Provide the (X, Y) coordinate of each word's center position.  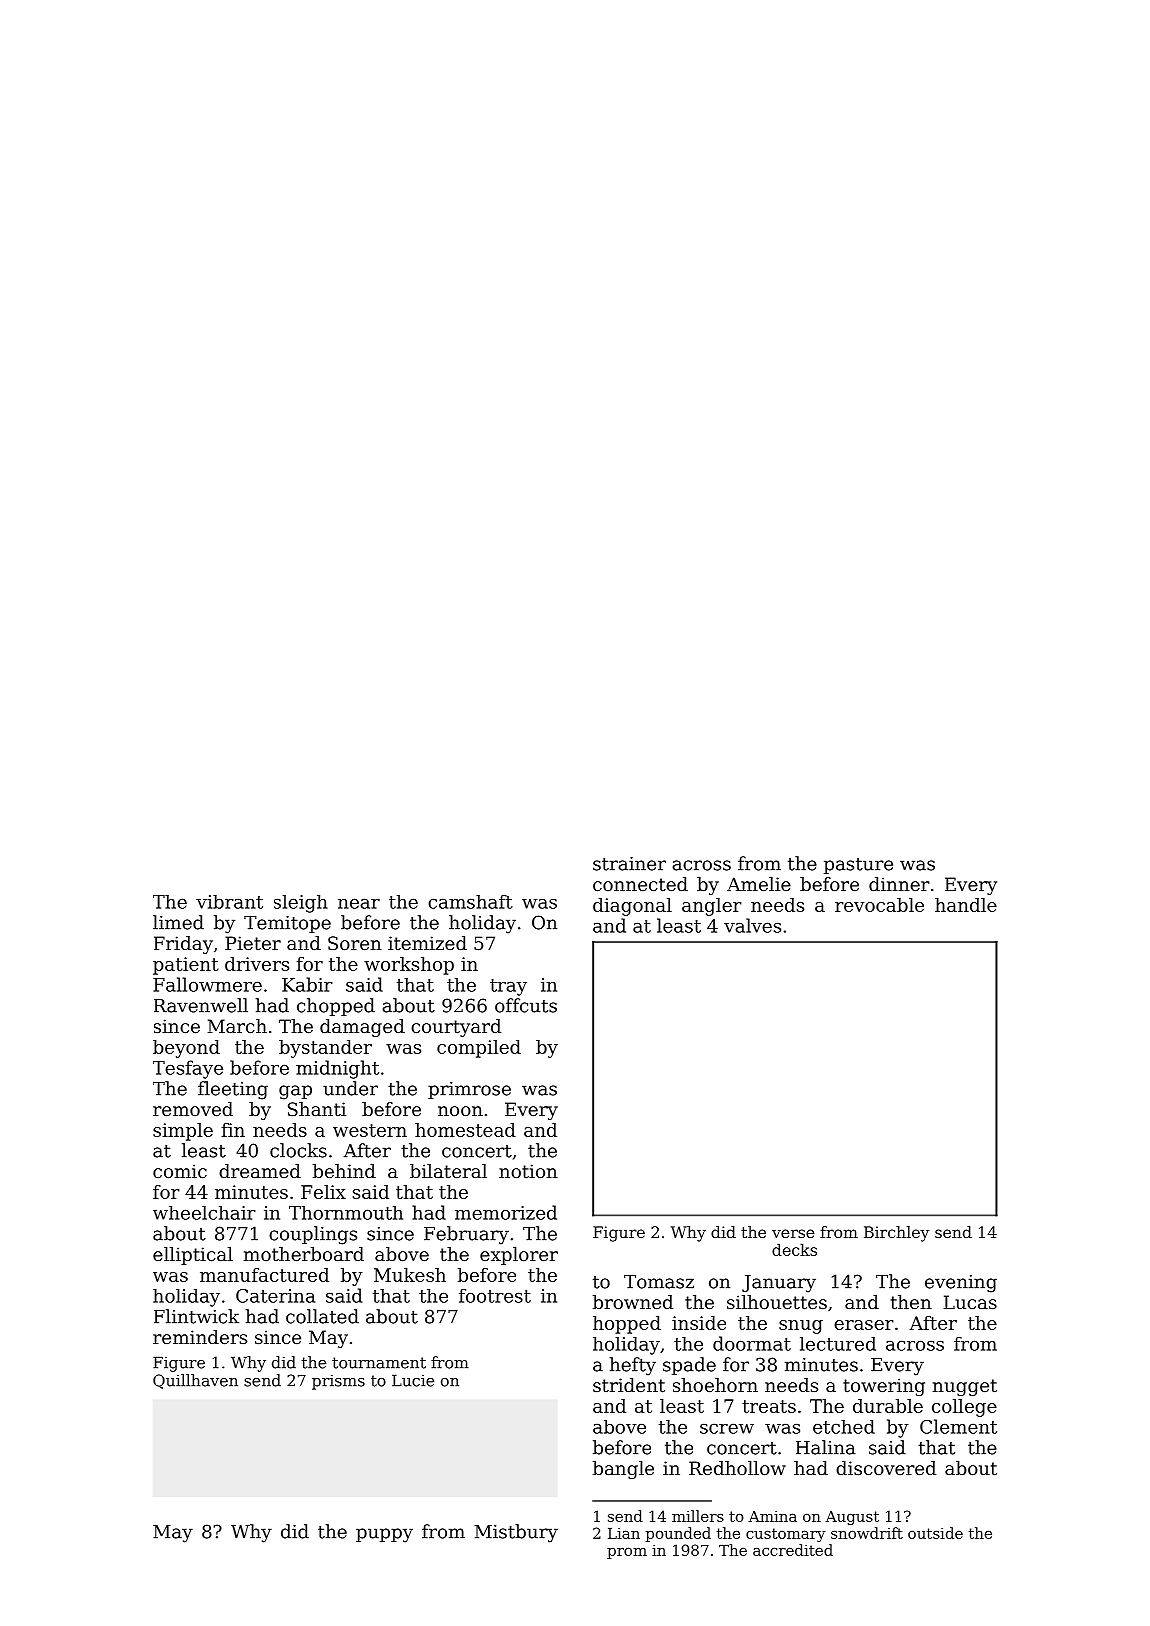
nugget (965, 1387)
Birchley (896, 1234)
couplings (313, 1235)
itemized (427, 943)
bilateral (448, 1171)
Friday (183, 945)
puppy (384, 1535)
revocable (879, 905)
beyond (186, 1049)
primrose (469, 1090)
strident (629, 1385)
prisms (338, 1382)
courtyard (456, 1028)
